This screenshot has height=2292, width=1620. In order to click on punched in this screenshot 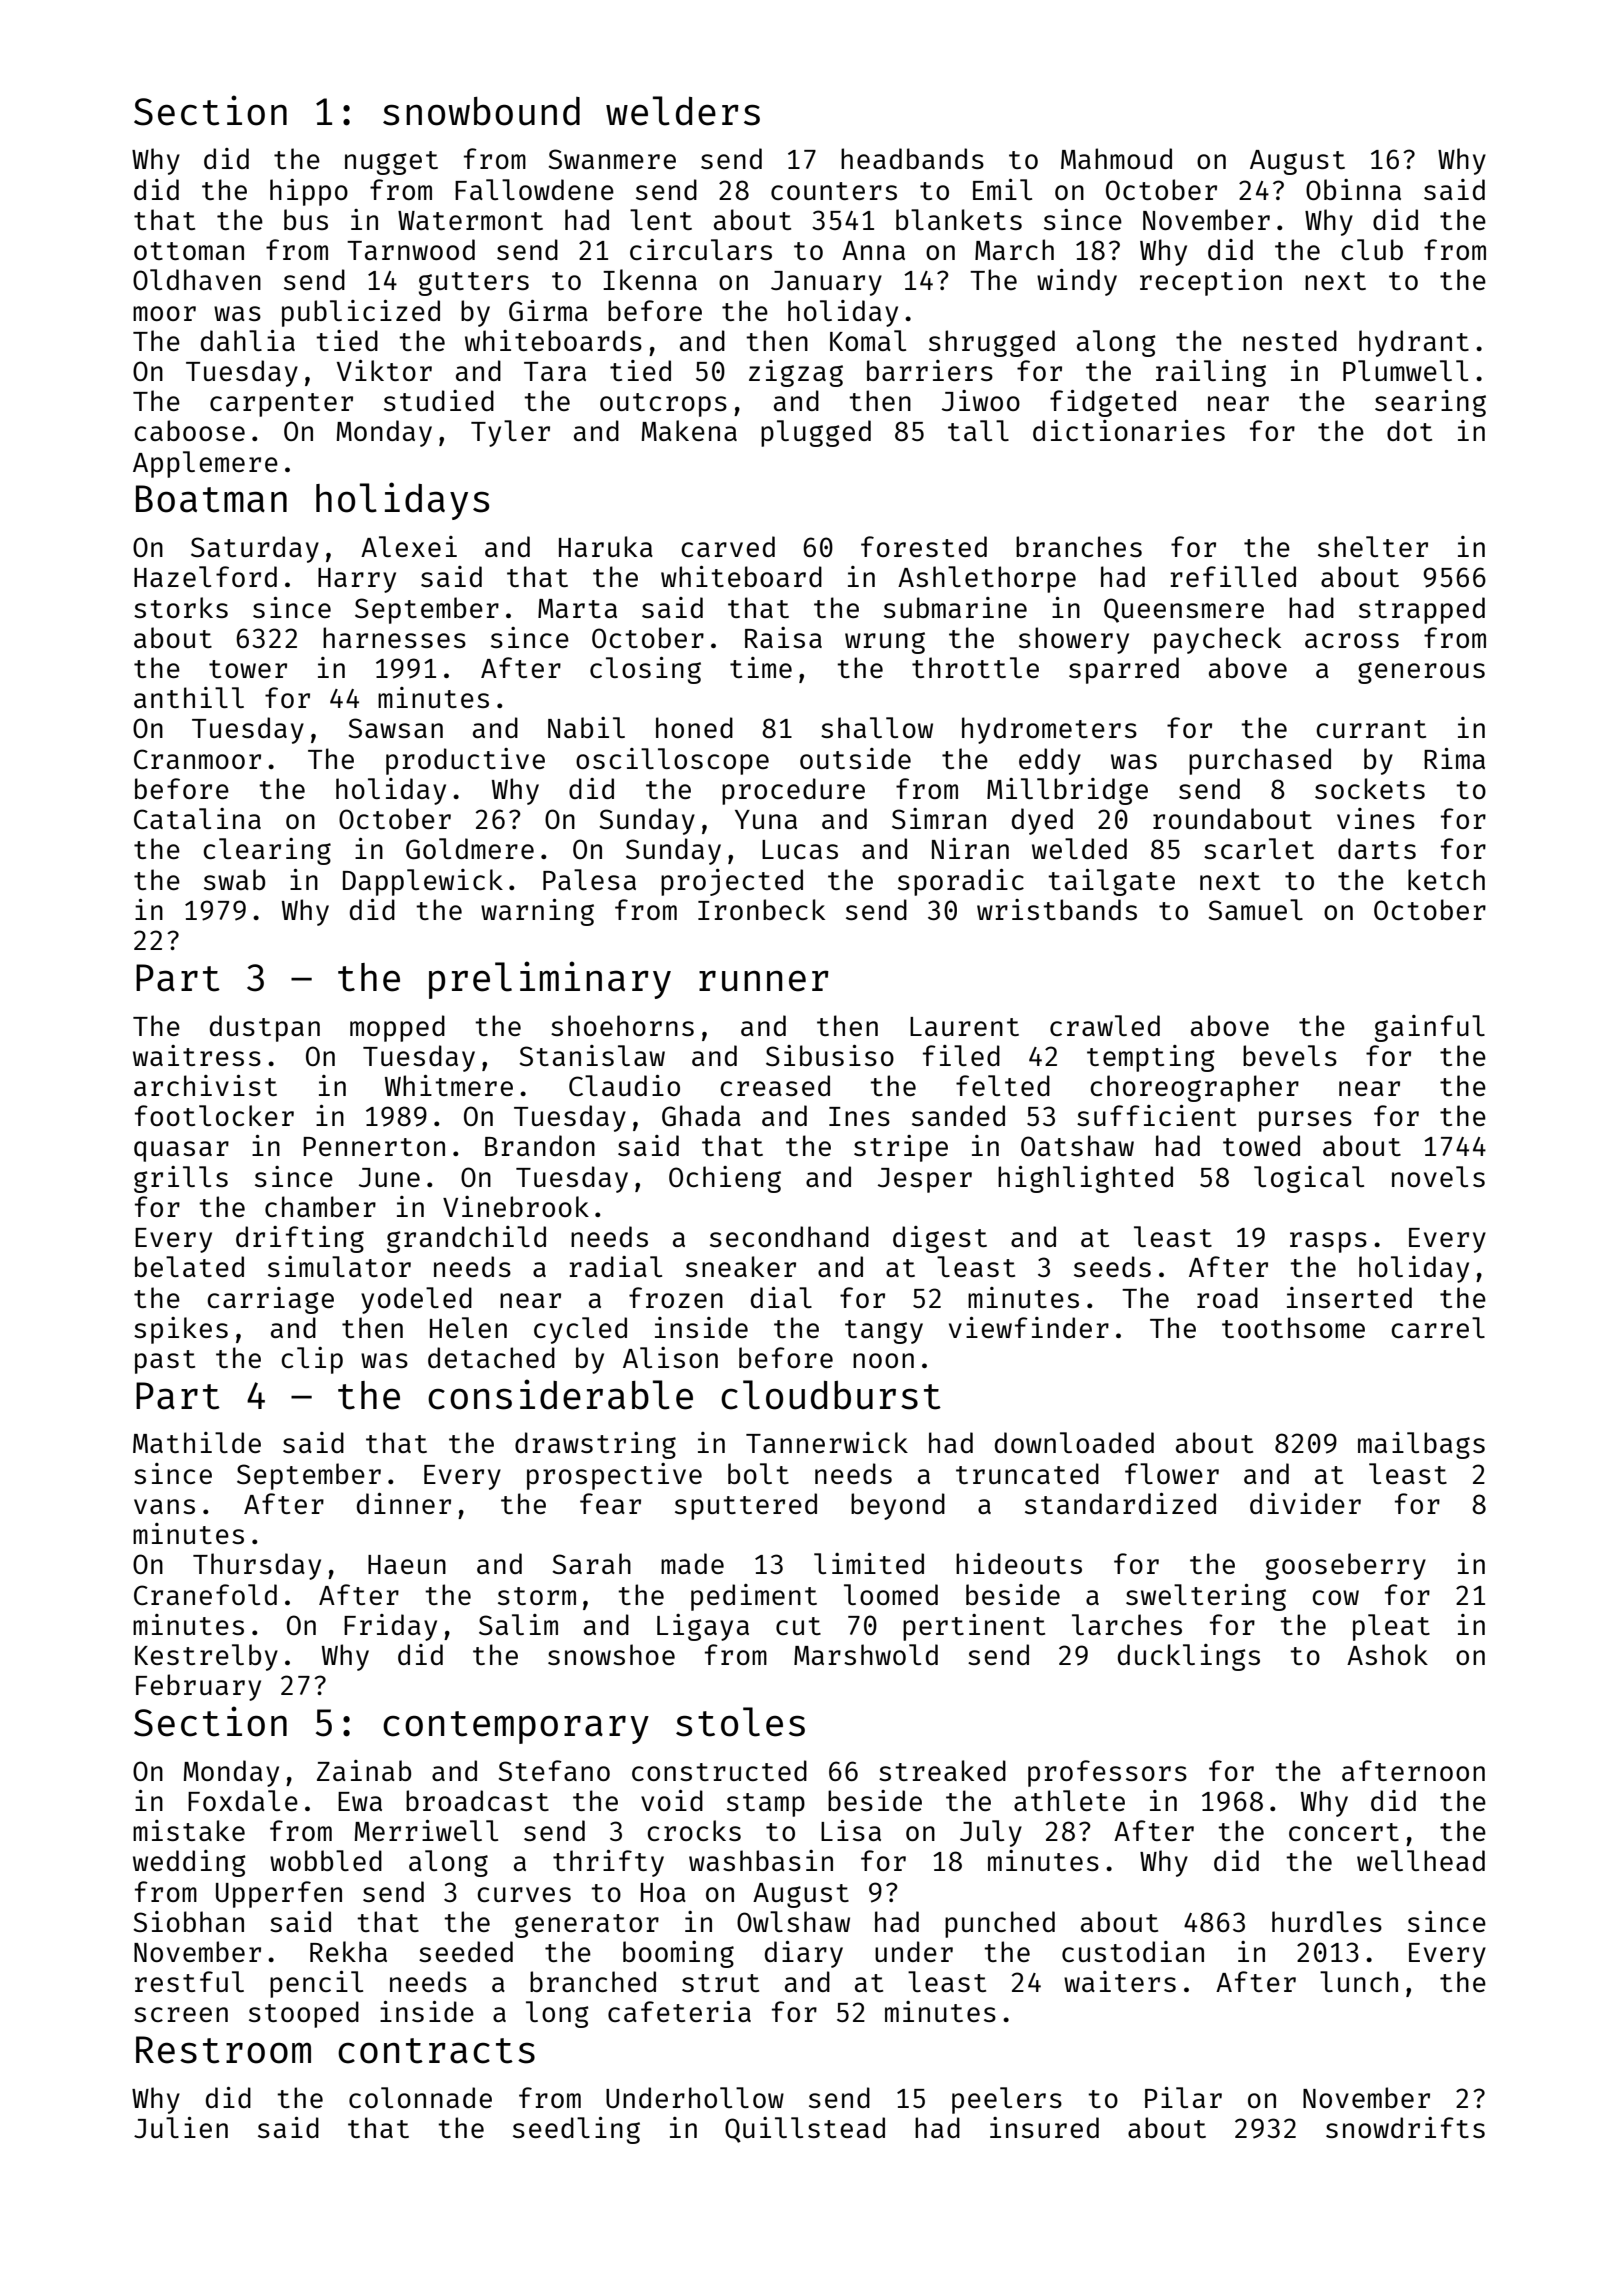, I will do `click(1000, 1924)`.
